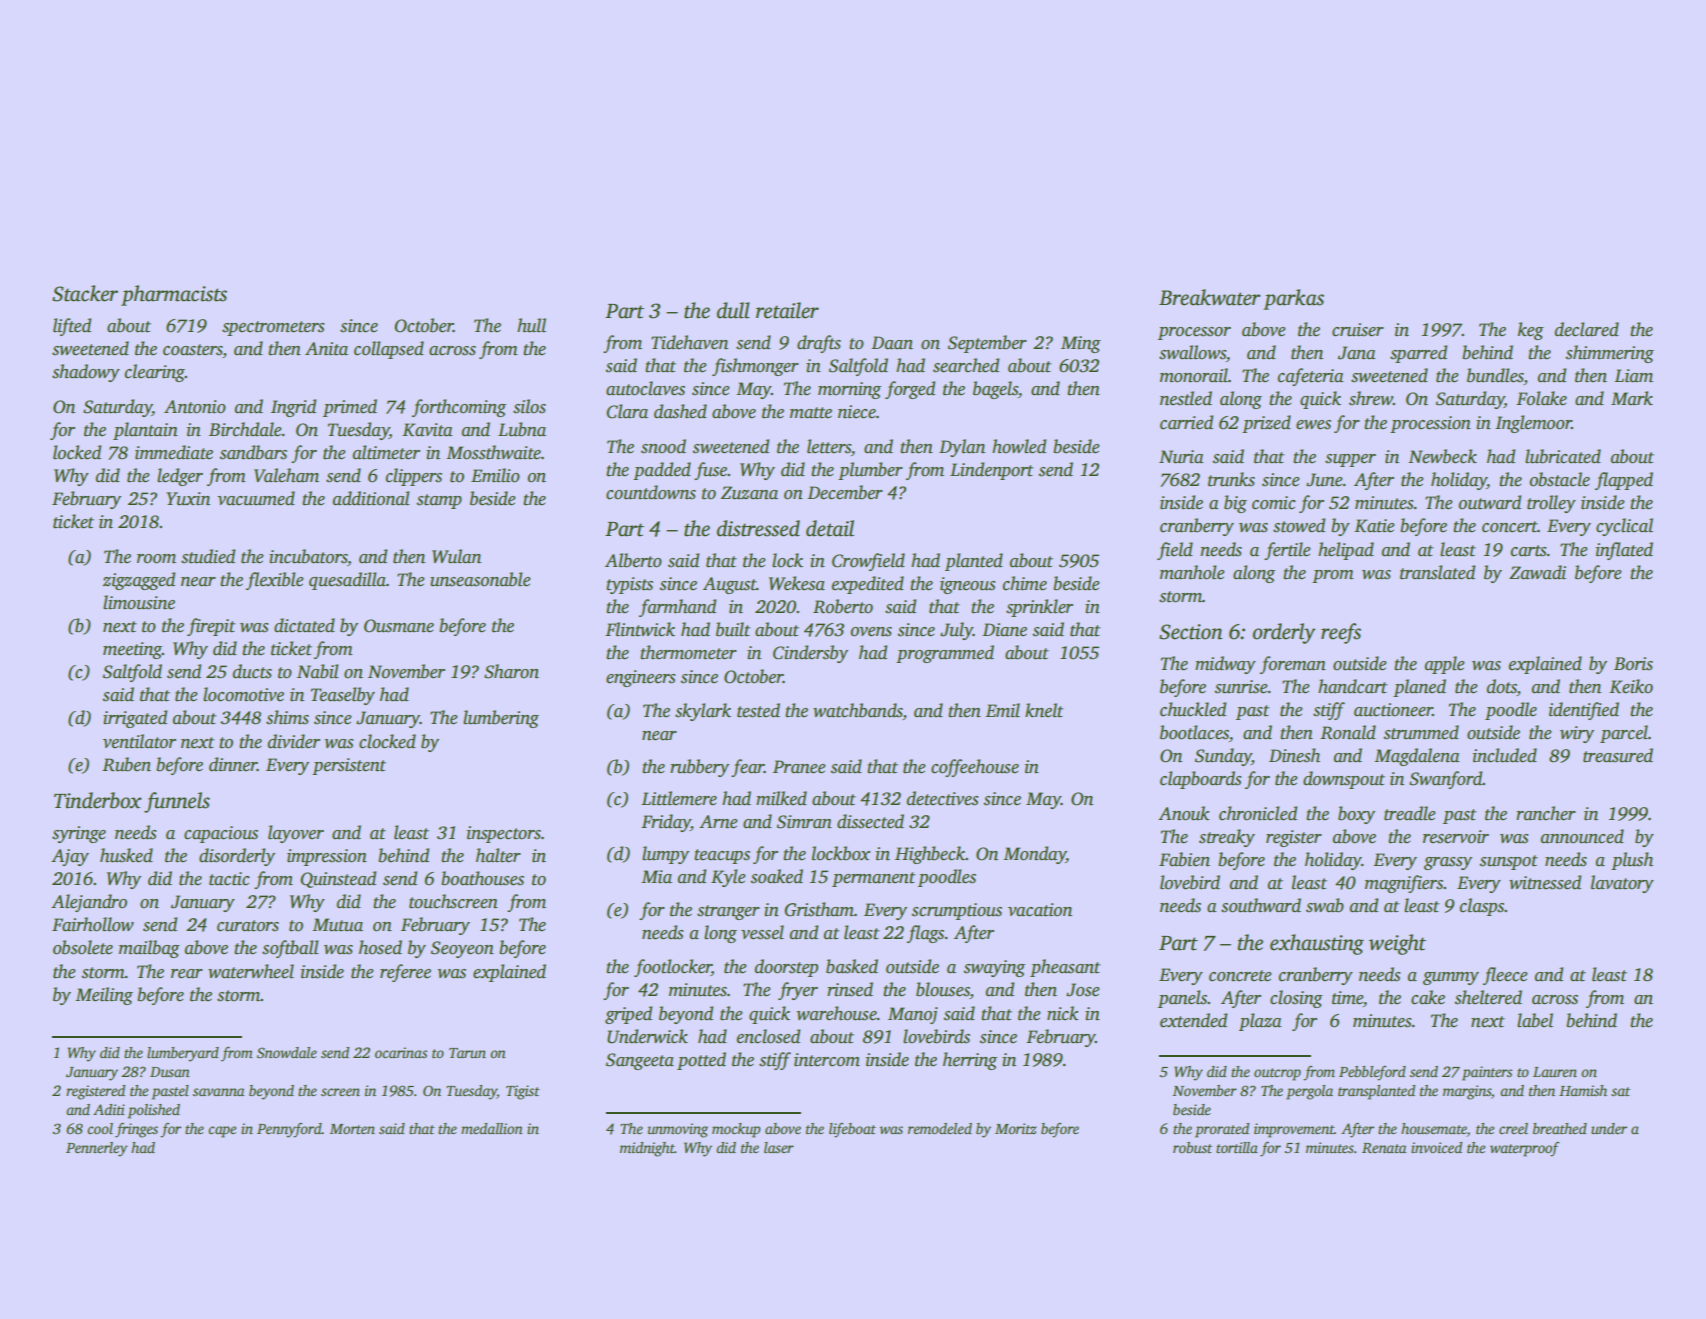 The width and height of the image is (1706, 1319). Describe the element at coordinates (274, 581) in the image. I see `flexible` at that location.
